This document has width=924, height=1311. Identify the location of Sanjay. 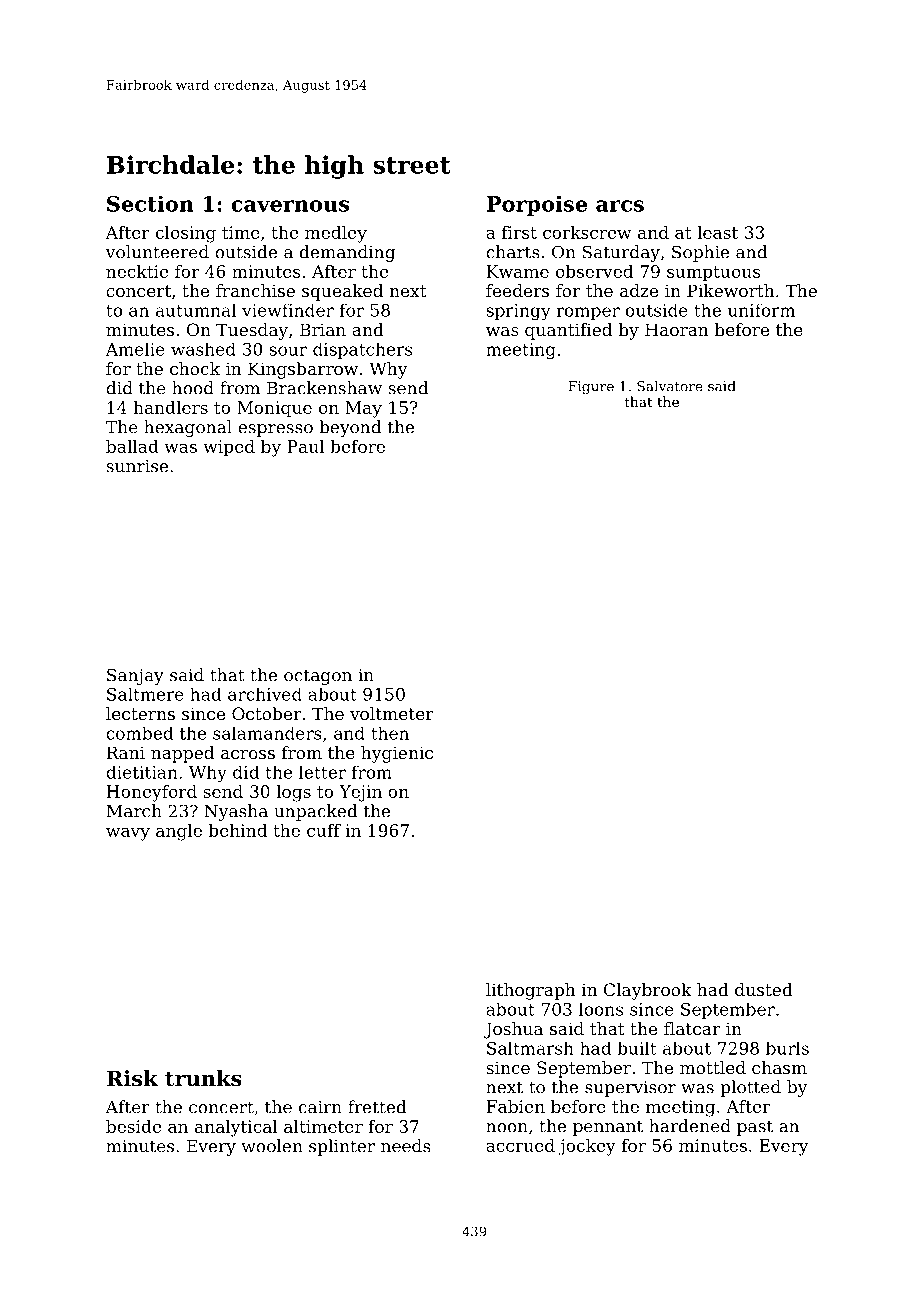
(135, 676).
